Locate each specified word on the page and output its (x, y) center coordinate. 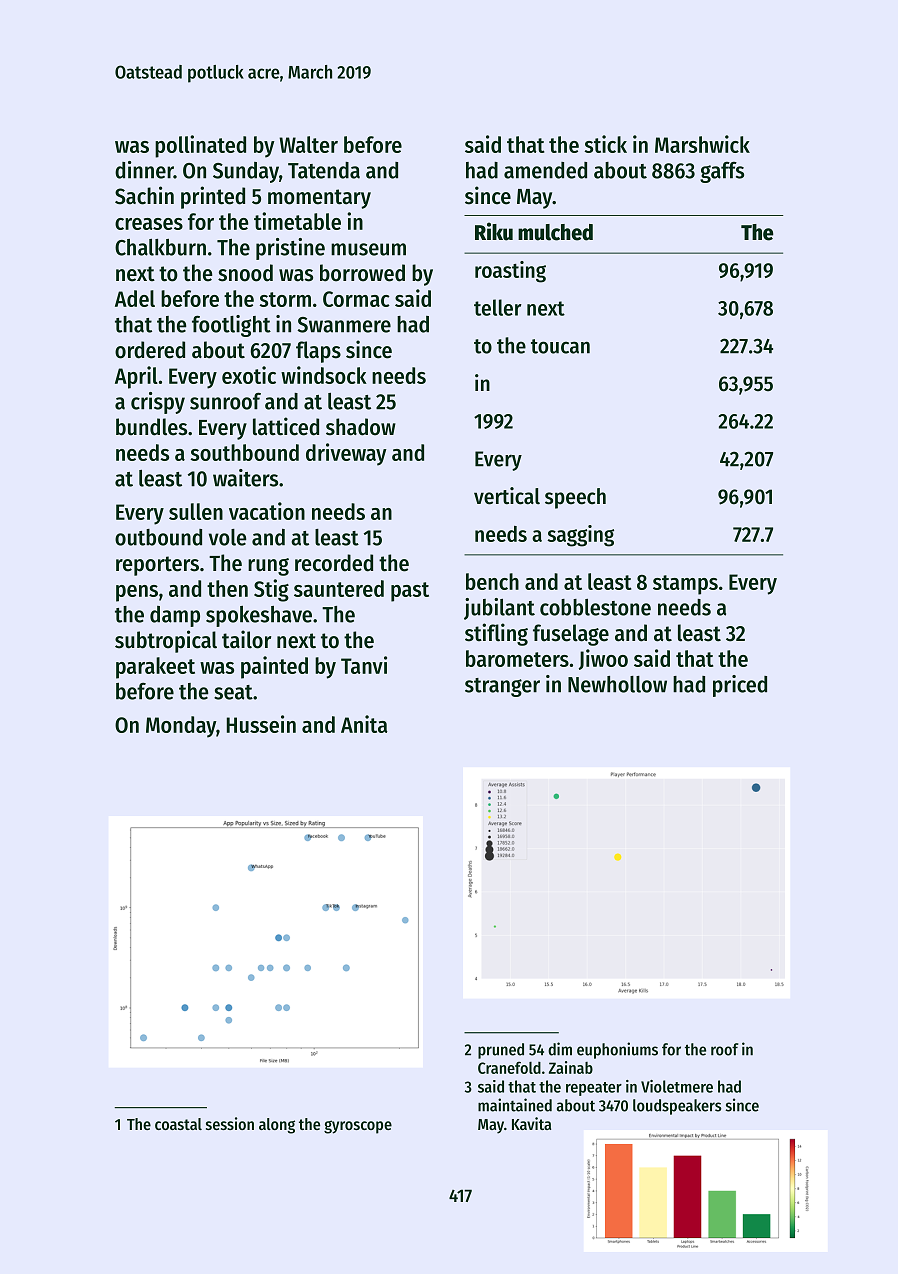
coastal (178, 1124)
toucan (560, 346)
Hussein (261, 724)
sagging (580, 536)
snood (245, 273)
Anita (364, 724)
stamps (685, 585)
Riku (494, 231)
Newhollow (617, 684)
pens (137, 593)
